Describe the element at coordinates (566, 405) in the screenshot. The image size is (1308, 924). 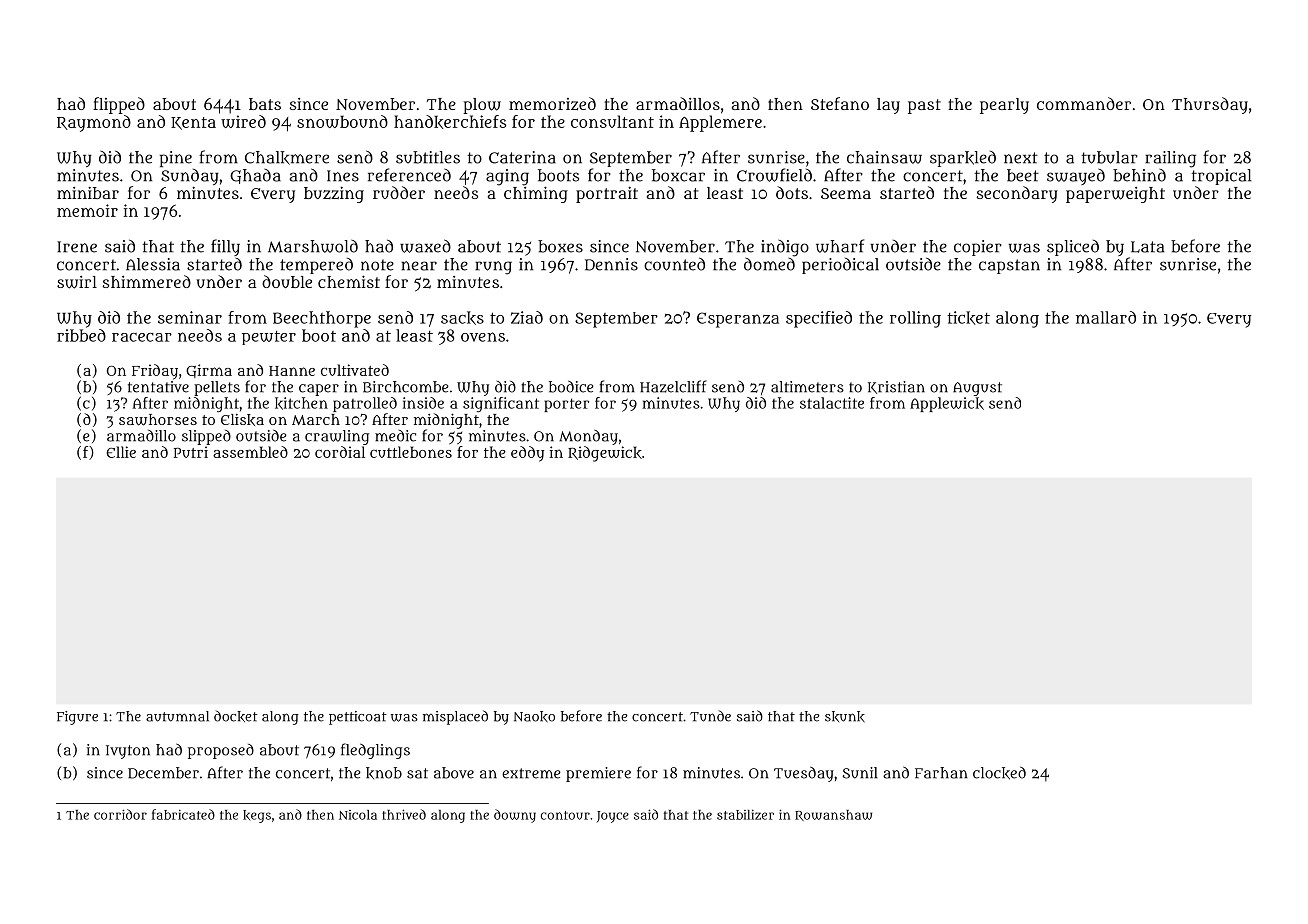
I see `porter` at that location.
